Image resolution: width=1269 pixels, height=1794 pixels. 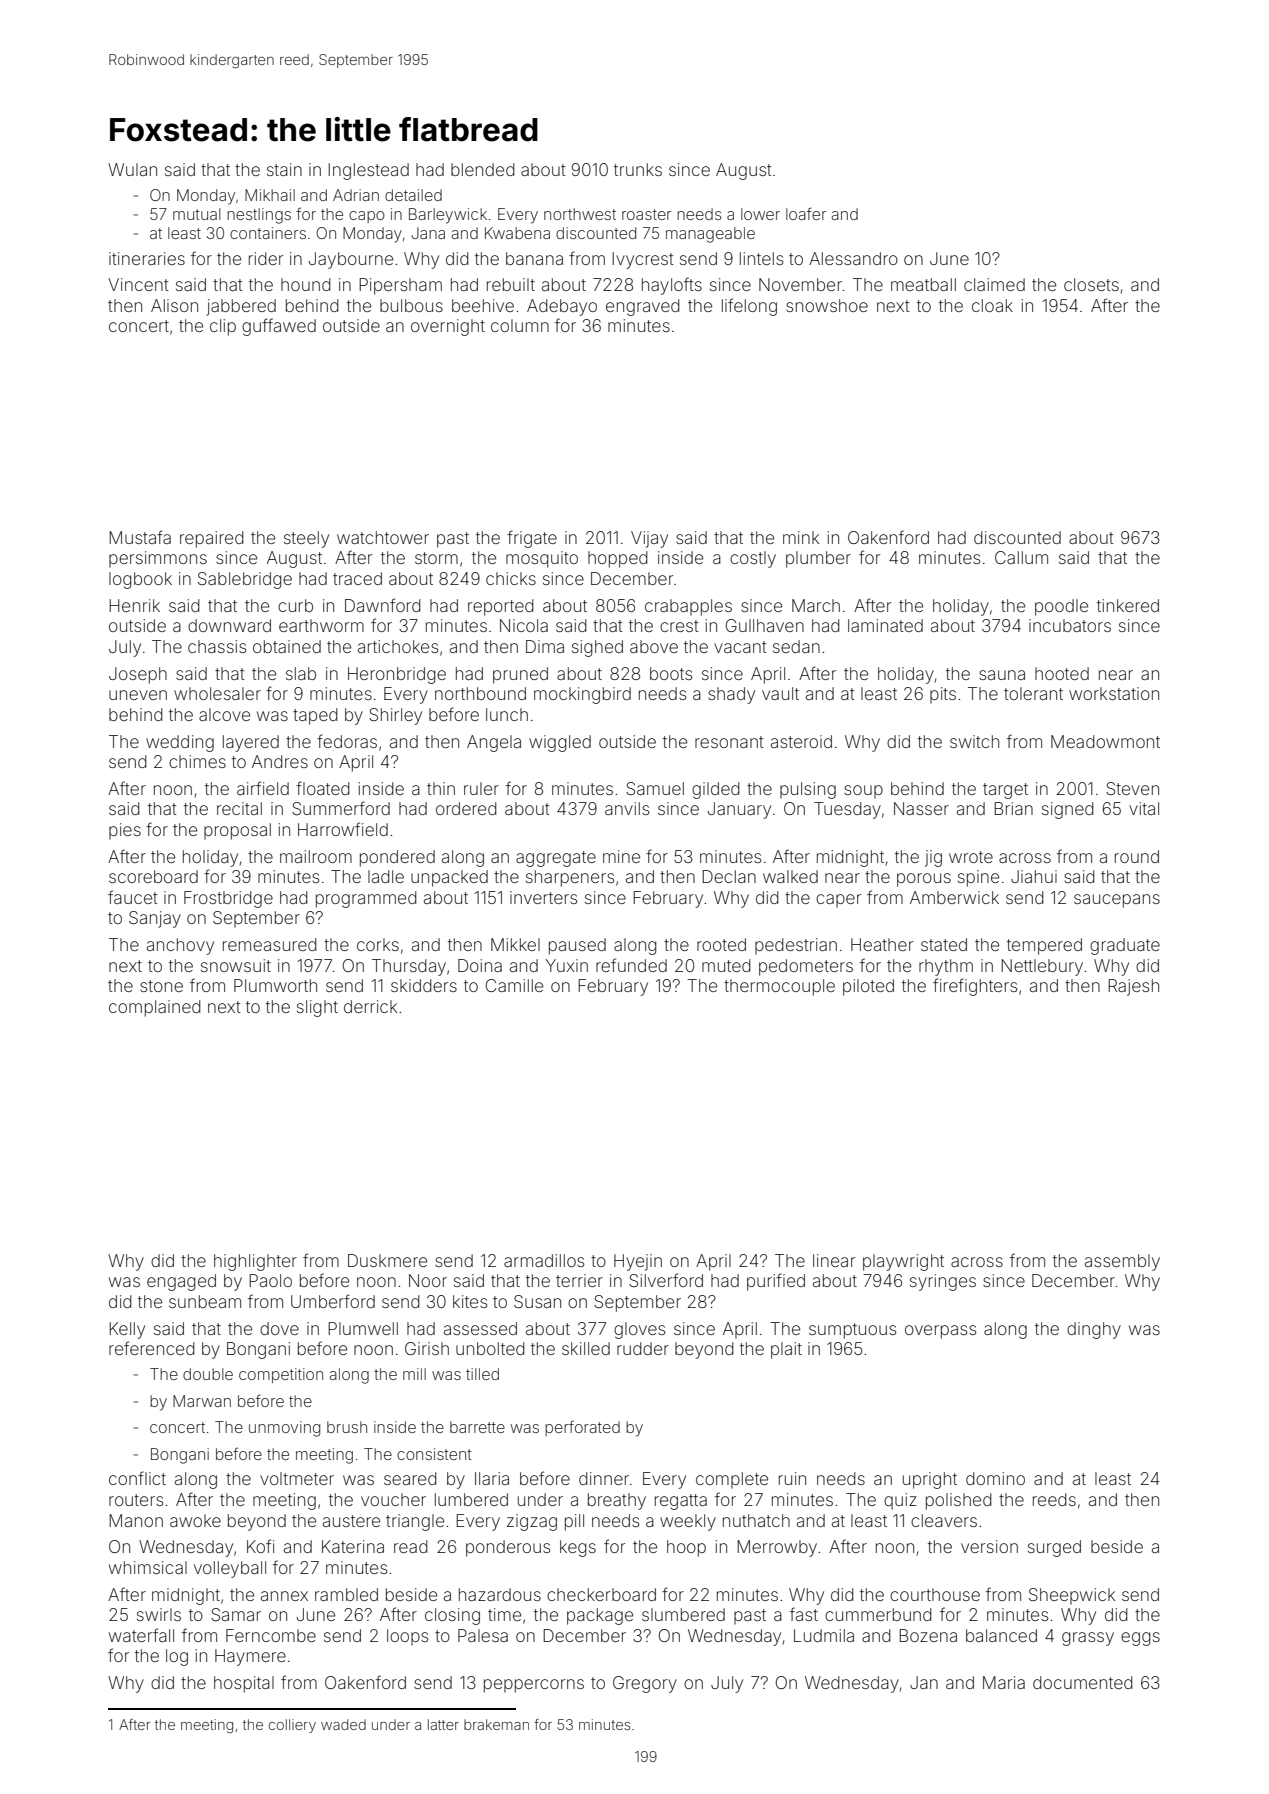 I want to click on hospital, so click(x=244, y=1684).
